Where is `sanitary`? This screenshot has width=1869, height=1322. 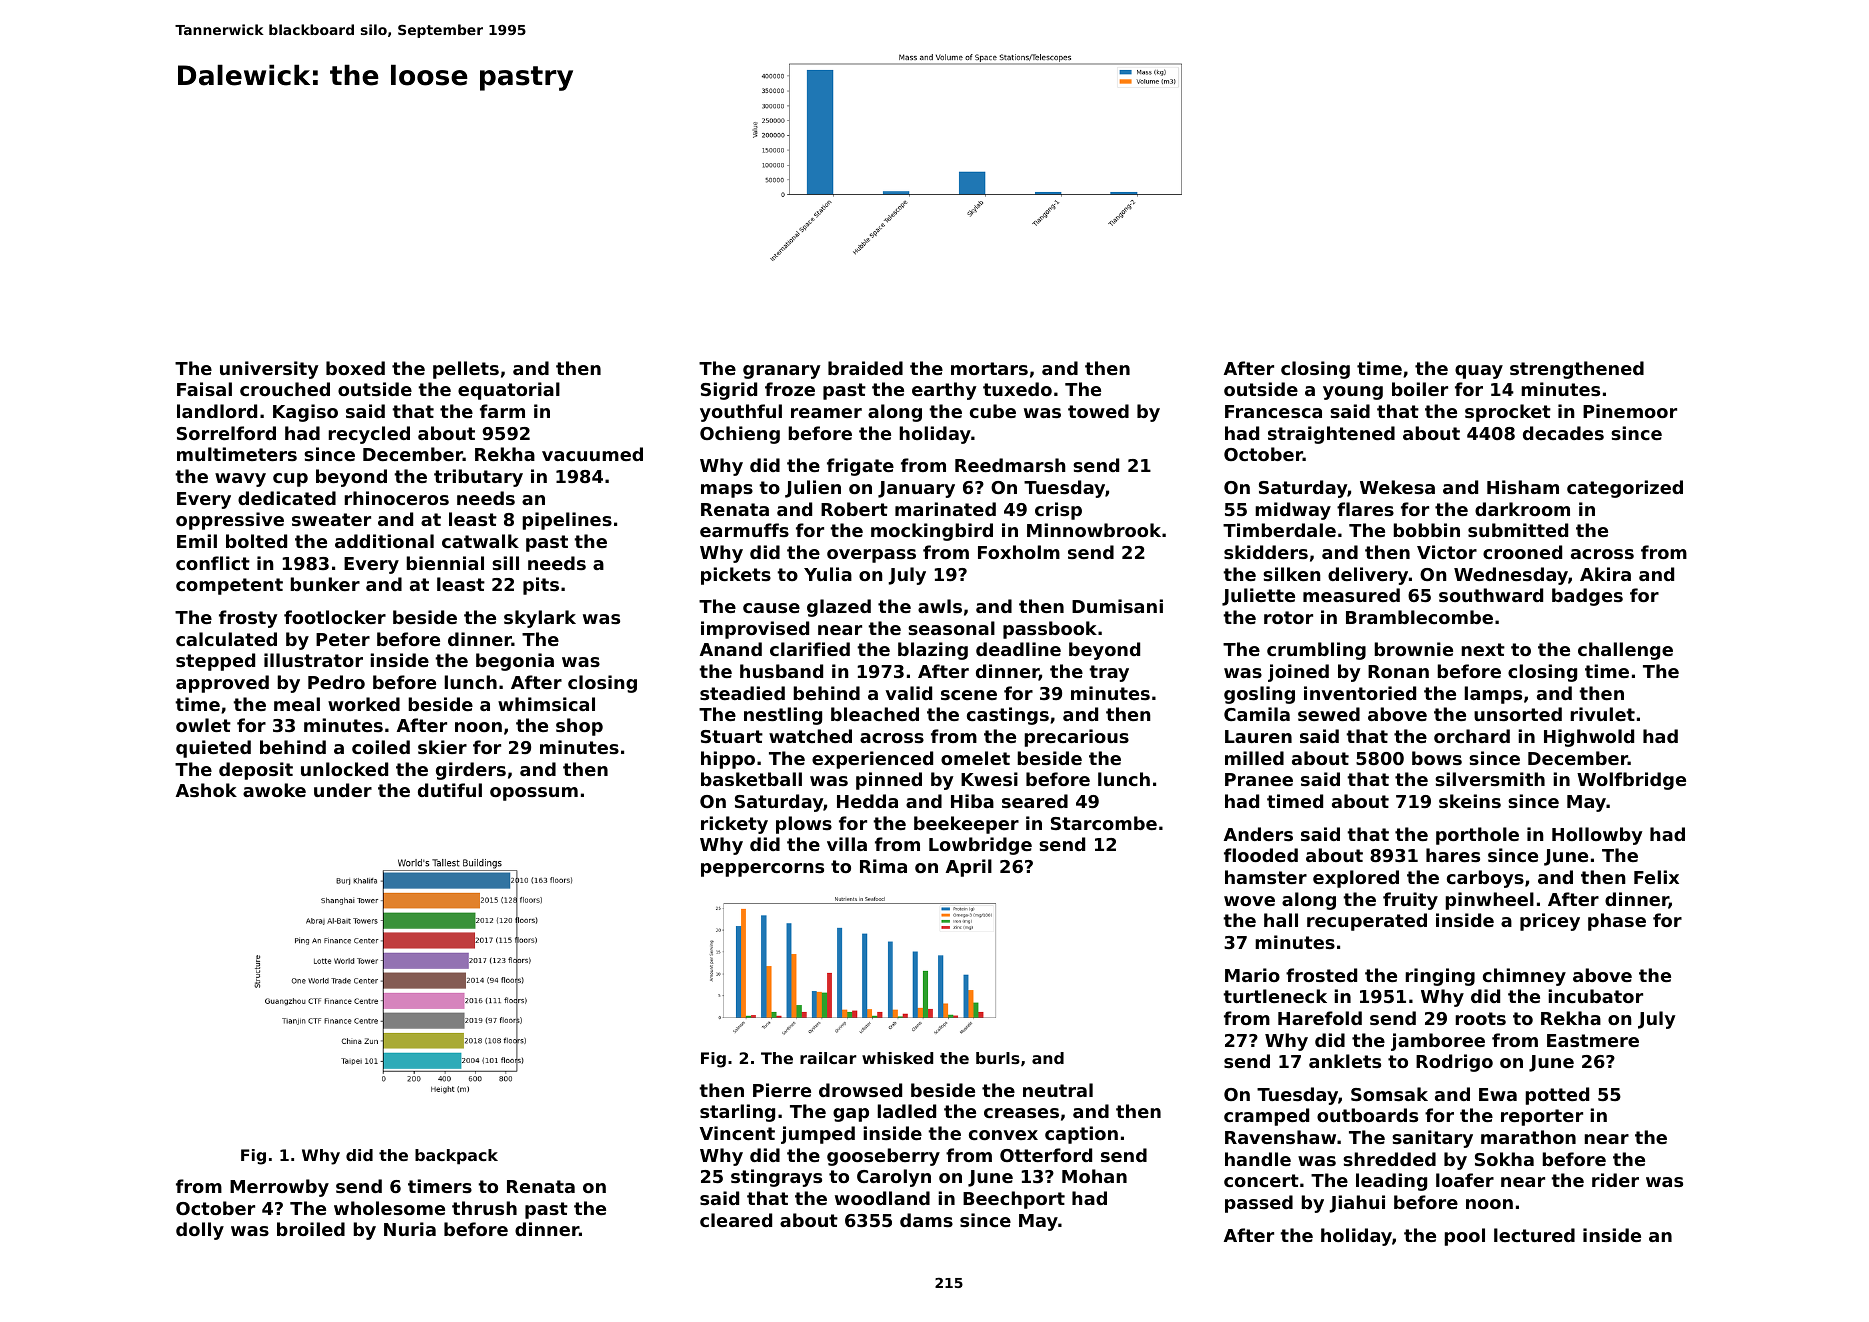
sanitary is located at coordinates (1432, 1139).
